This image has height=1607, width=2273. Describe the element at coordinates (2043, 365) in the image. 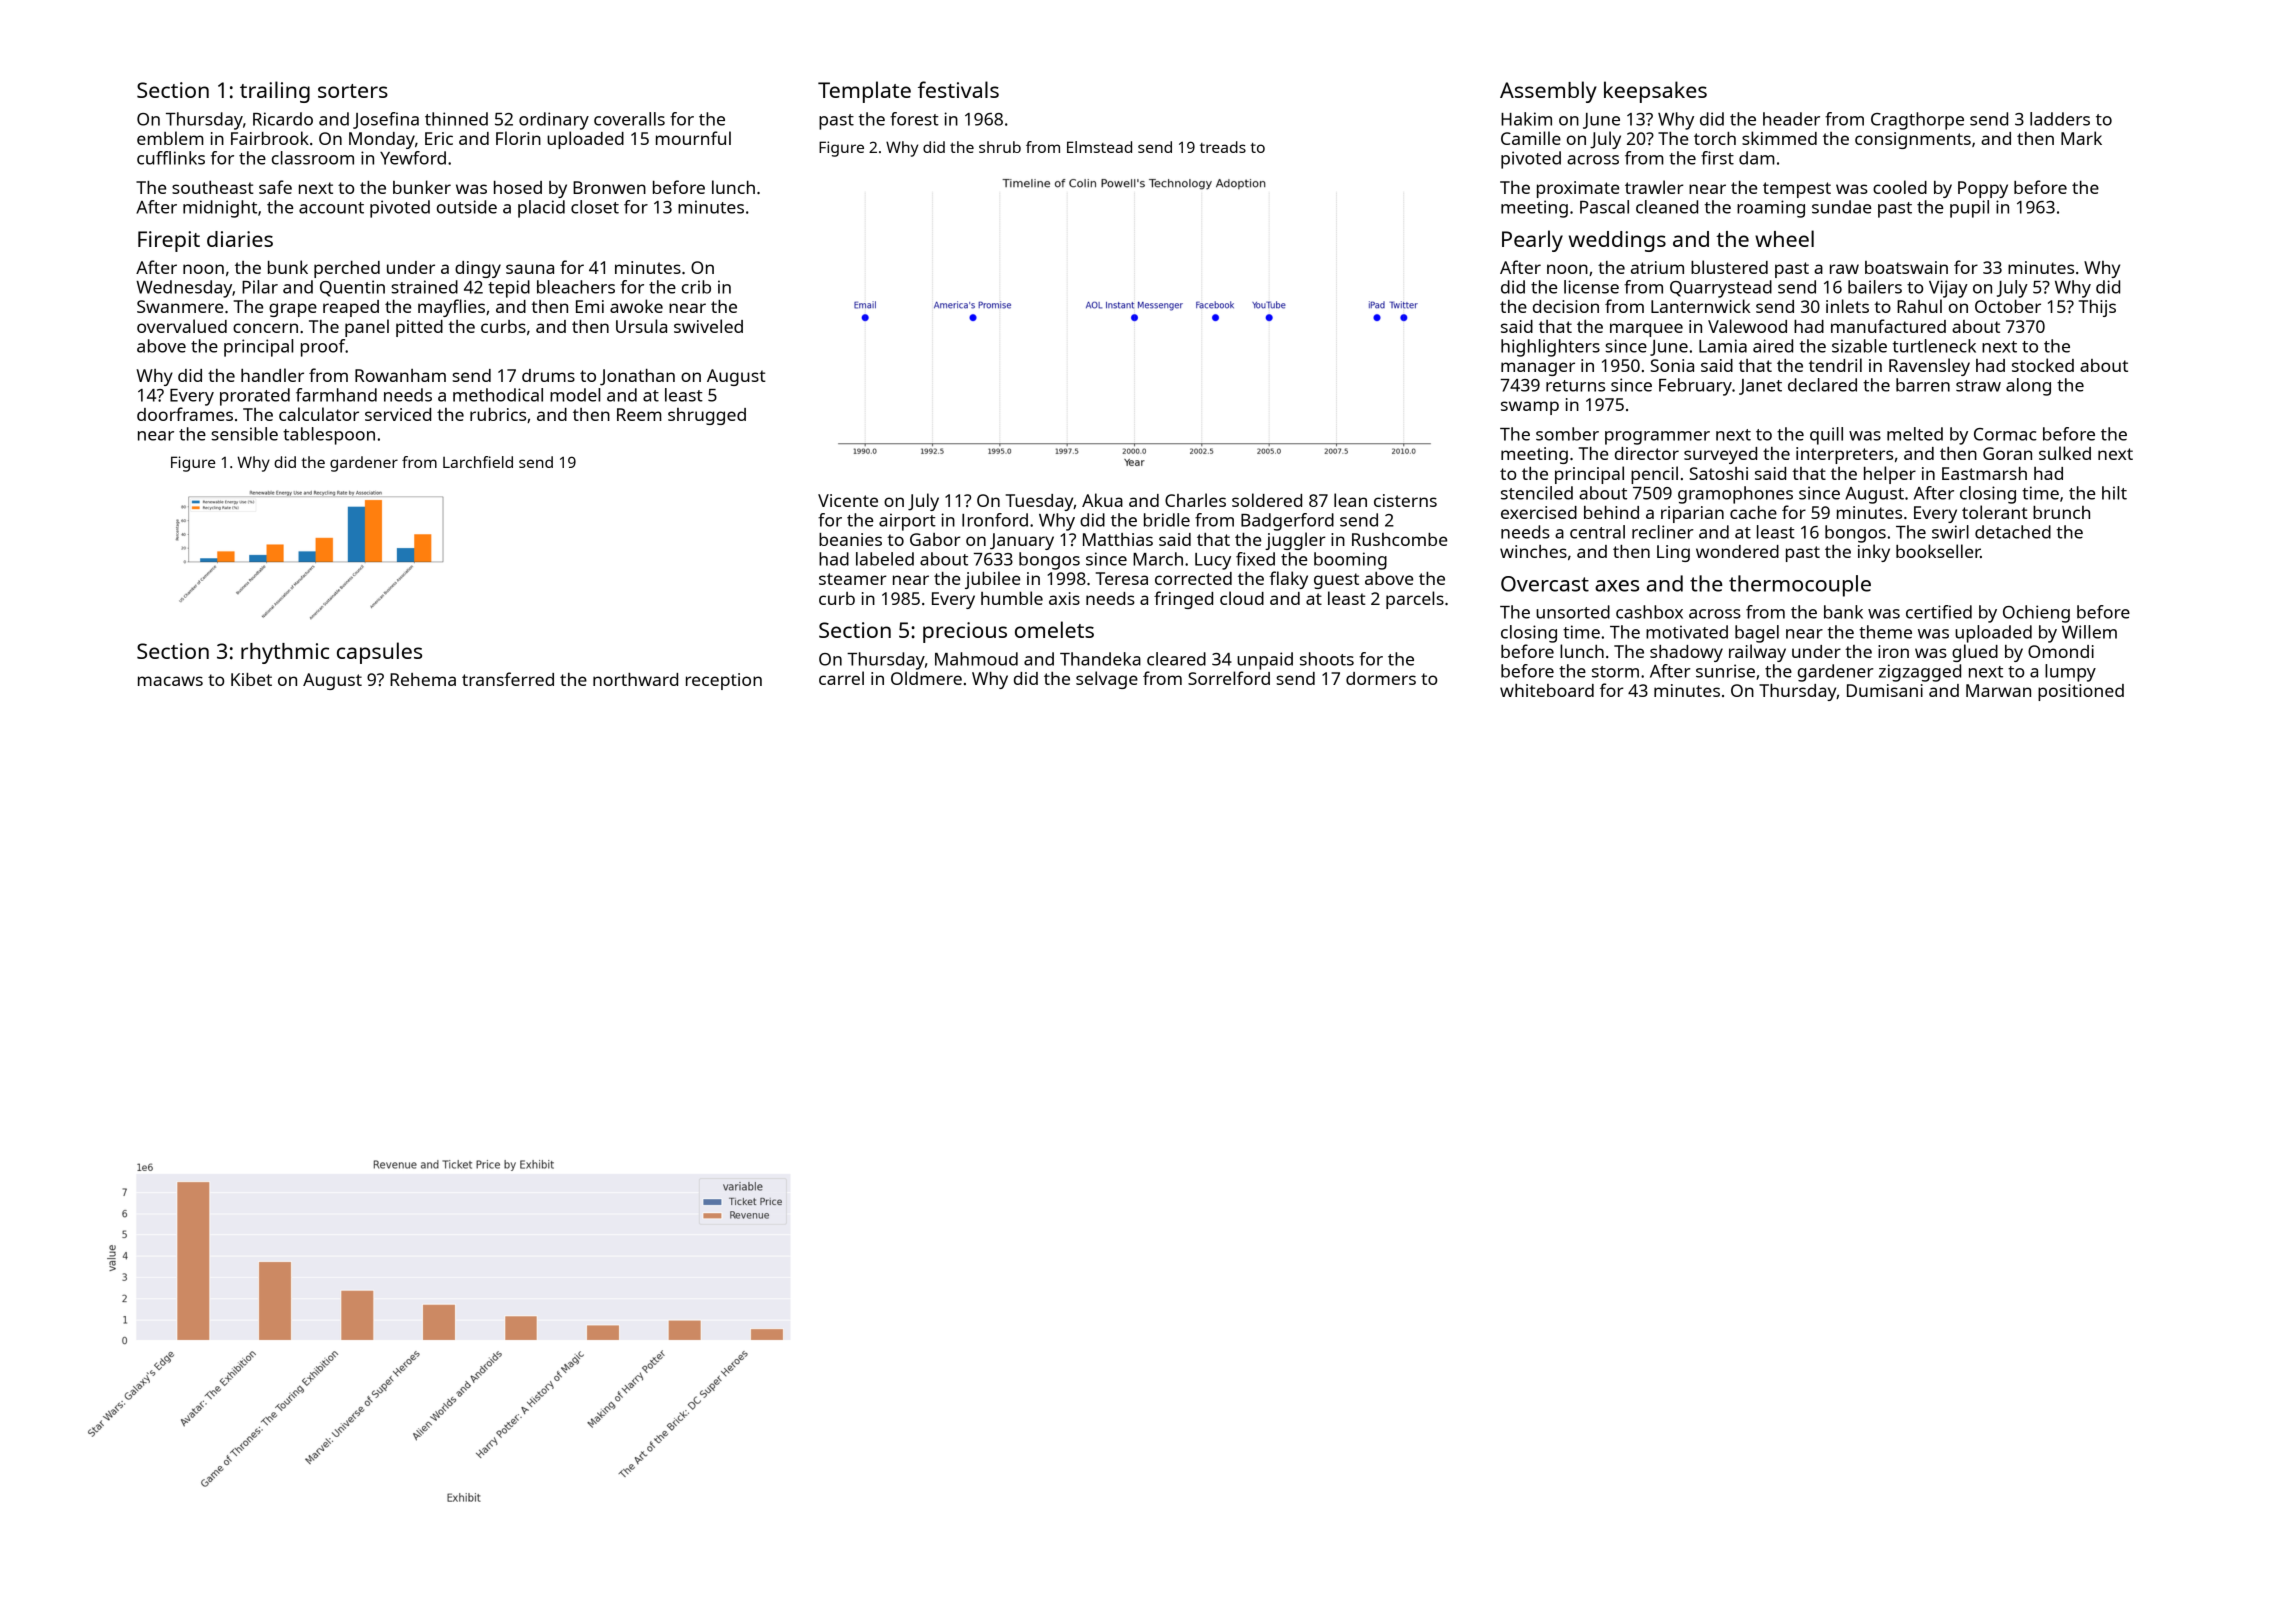

I see `stocked` at that location.
